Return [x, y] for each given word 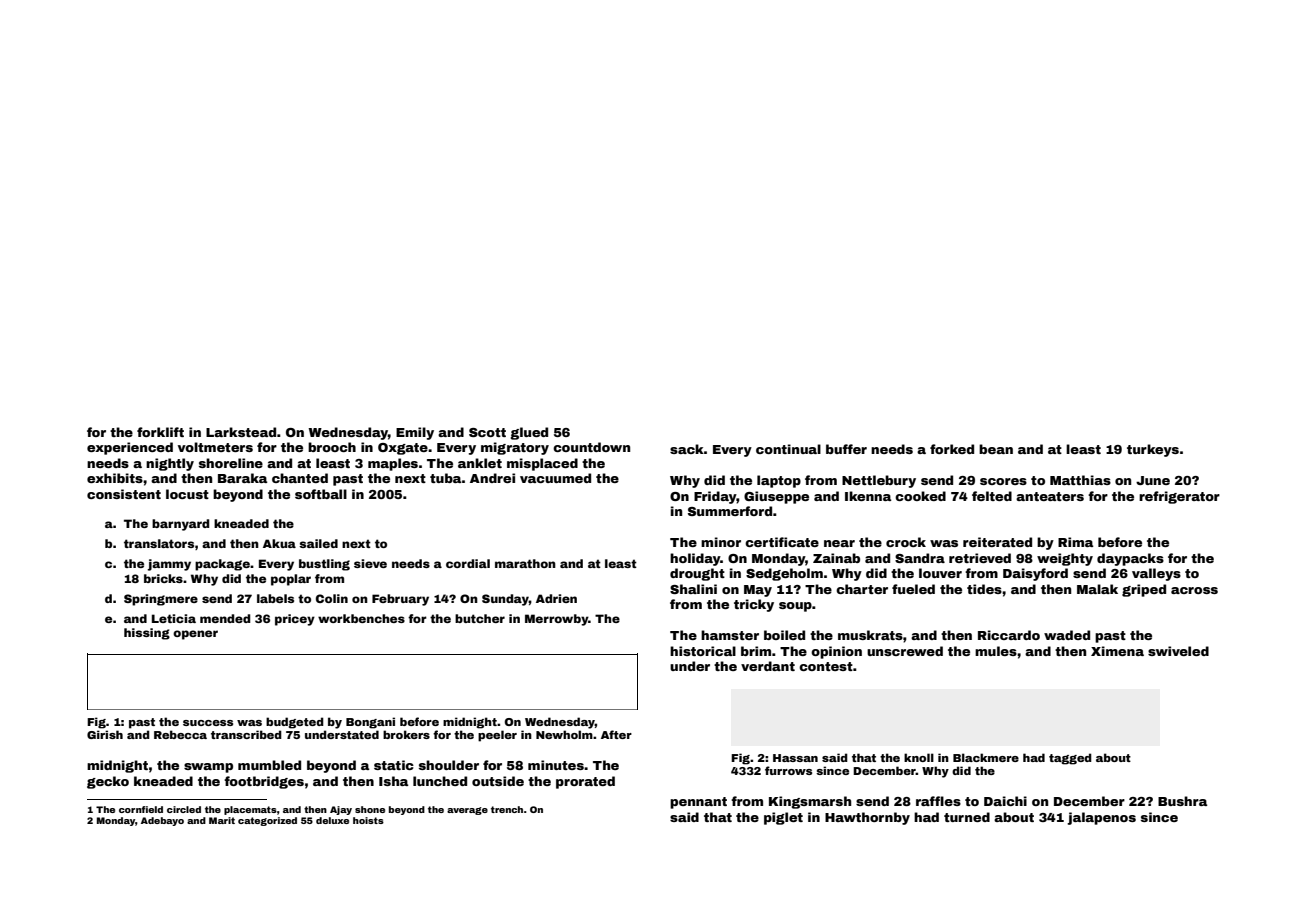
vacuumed [555, 478]
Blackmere [986, 757]
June [1153, 480]
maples [393, 464]
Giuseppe [776, 497]
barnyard [180, 525]
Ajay [341, 810]
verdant [768, 666]
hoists [368, 820]
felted [992, 496]
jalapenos [1101, 818]
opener [195, 635]
